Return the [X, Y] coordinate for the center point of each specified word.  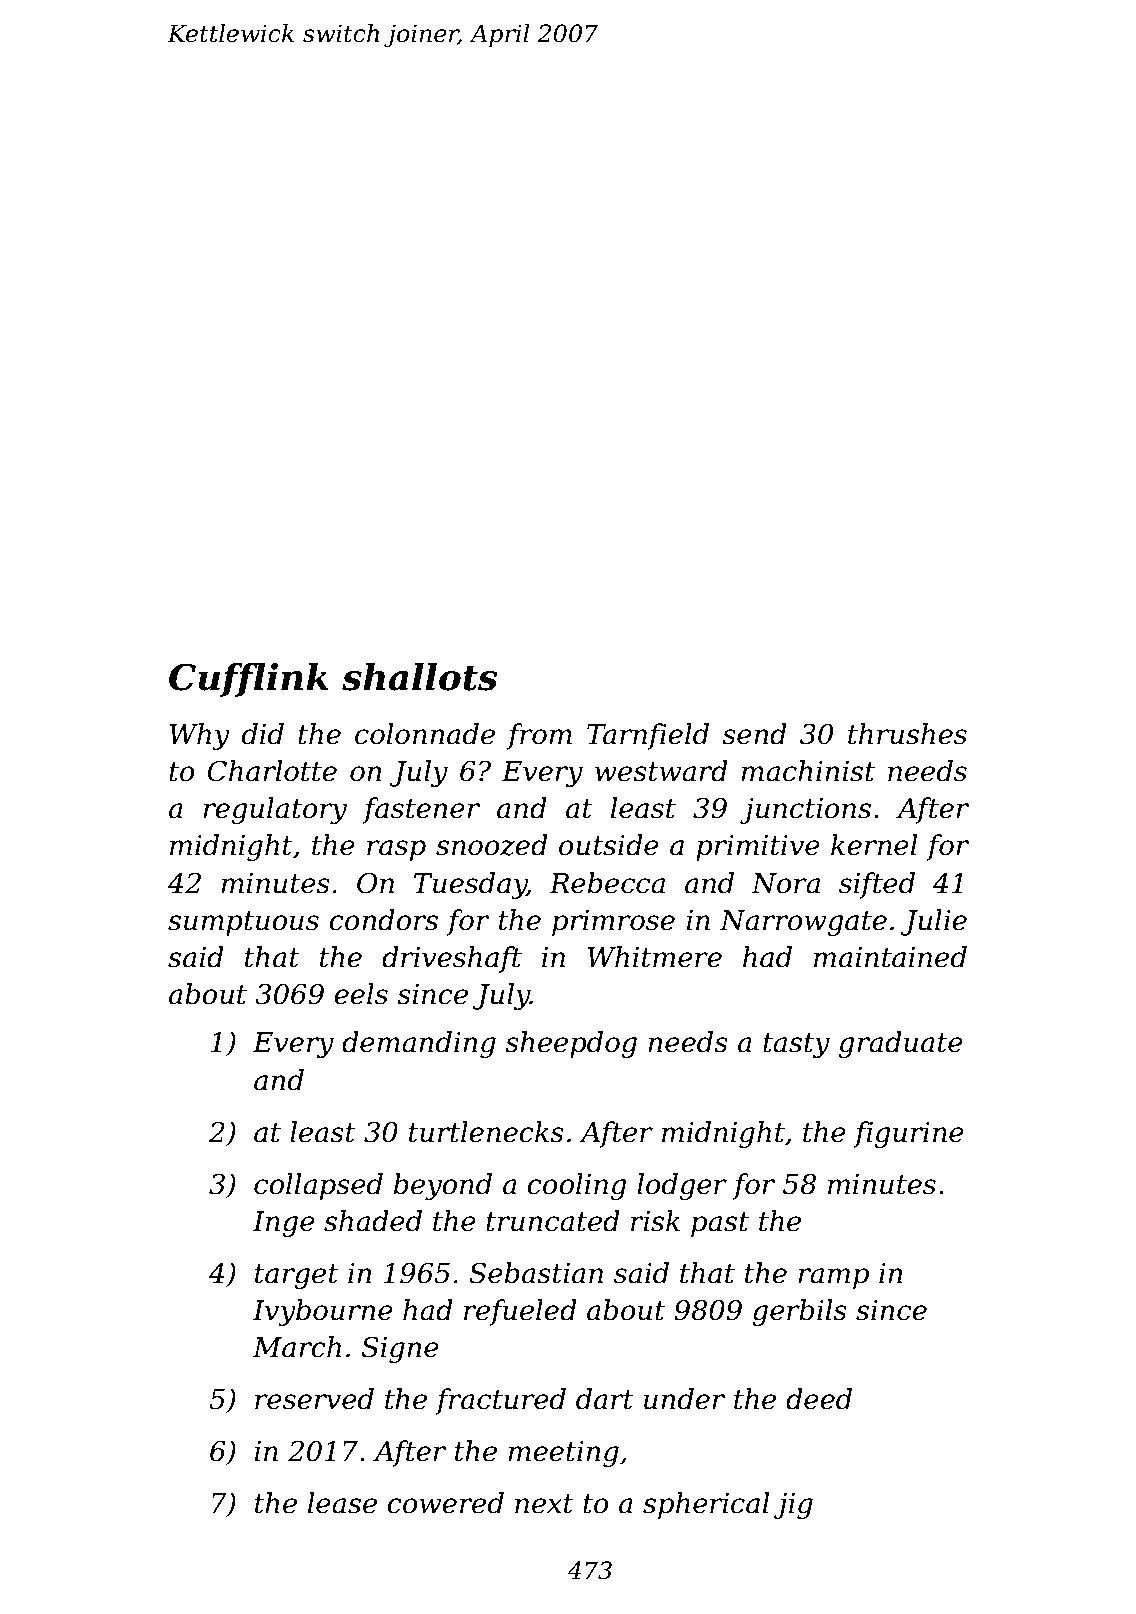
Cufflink [249, 680]
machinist [808, 771]
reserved [314, 1399]
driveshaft [452, 959]
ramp [833, 1278]
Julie [934, 922]
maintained [890, 957]
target [297, 1276]
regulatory [275, 810]
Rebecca [607, 883]
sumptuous [243, 923]
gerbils [799, 1312]
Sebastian [536, 1273]
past [720, 1224]
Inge [284, 1224]
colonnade [425, 734]
